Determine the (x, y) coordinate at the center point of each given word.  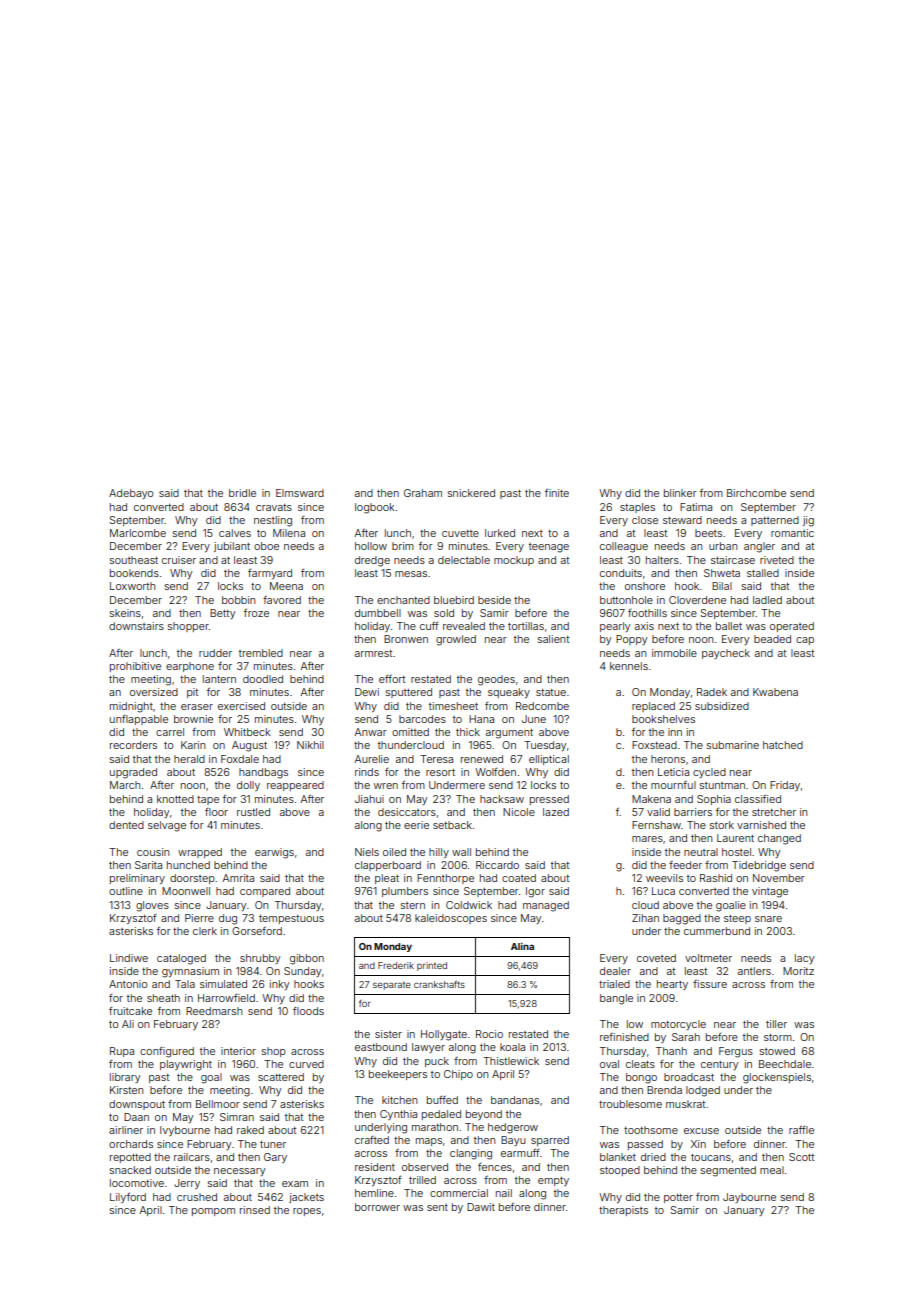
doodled (263, 679)
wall (461, 852)
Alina (522, 946)
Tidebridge (759, 866)
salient (553, 639)
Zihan (645, 918)
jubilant (232, 547)
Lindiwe (129, 958)
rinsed (255, 1210)
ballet (729, 626)
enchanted (403, 600)
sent (437, 1207)
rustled (253, 812)
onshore (645, 586)
